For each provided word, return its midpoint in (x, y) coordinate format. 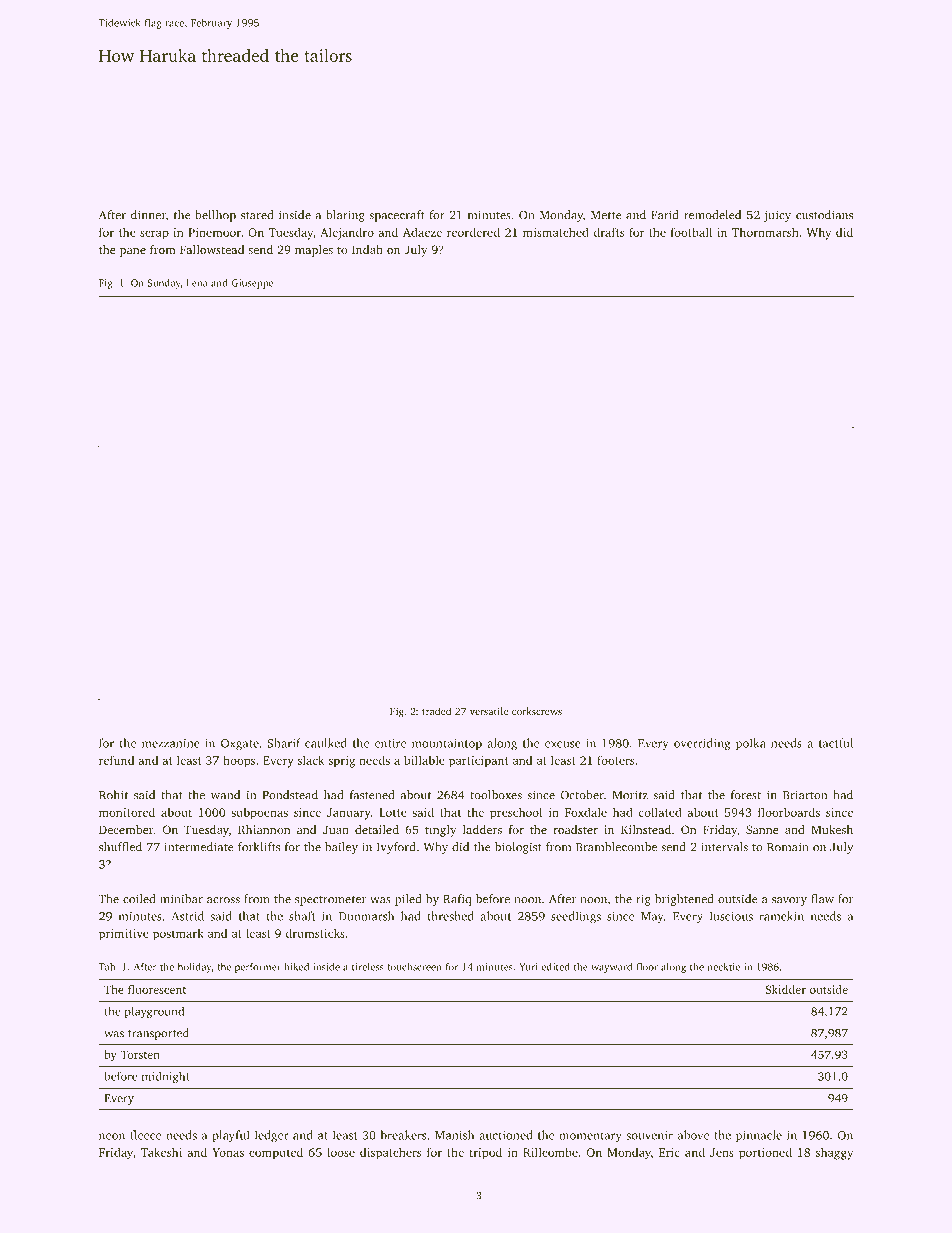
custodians (824, 215)
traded (436, 711)
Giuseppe (252, 284)
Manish (454, 1135)
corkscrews (537, 711)
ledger (272, 1136)
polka (751, 744)
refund (116, 760)
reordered (473, 232)
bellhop (215, 216)
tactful (836, 743)
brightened (684, 900)
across (223, 900)
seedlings (576, 917)
